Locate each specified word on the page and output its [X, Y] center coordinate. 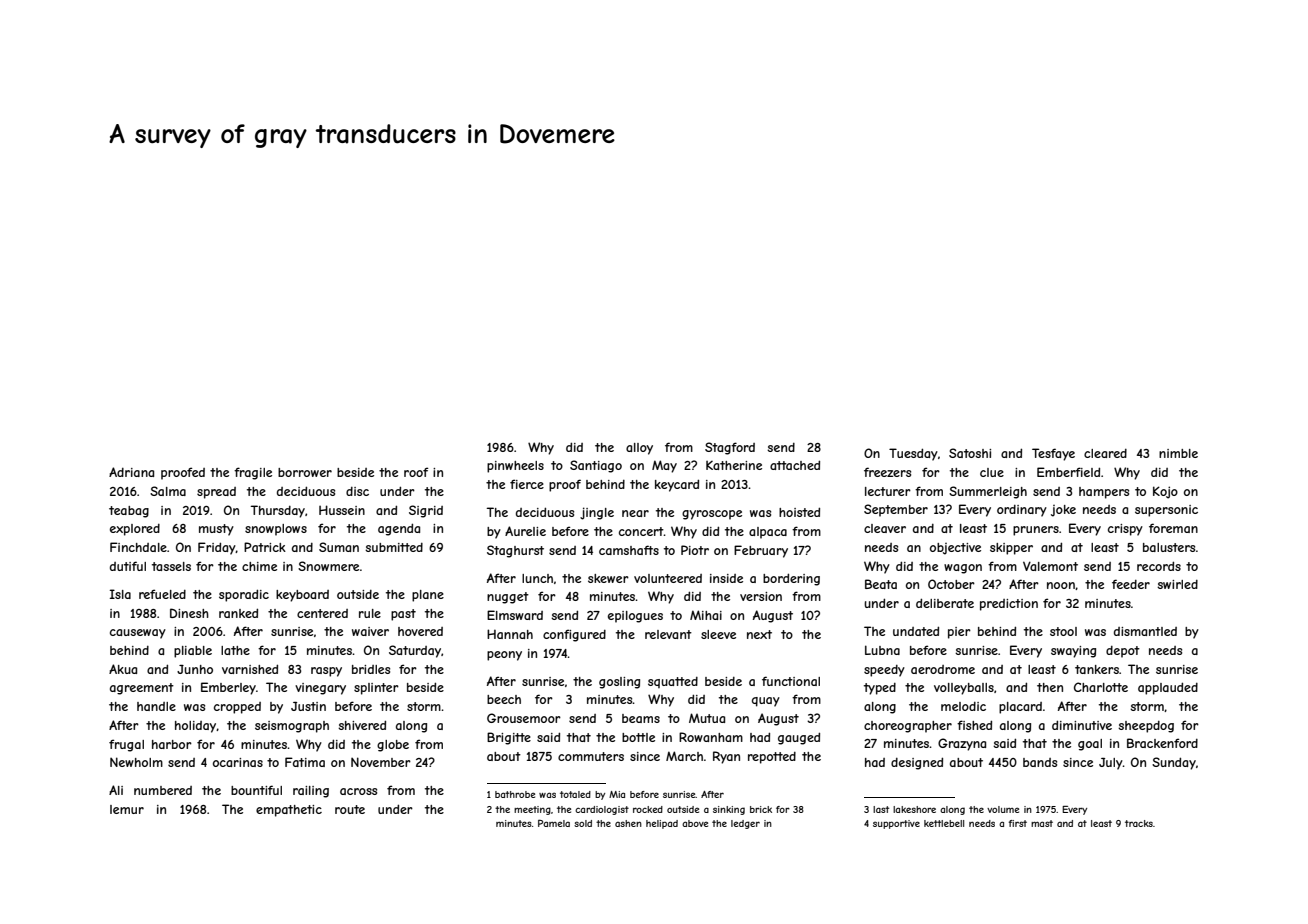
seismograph [292, 727]
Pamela [554, 823]
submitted [394, 547]
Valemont [1050, 566]
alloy [639, 449]
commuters [591, 756]
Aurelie [525, 531]
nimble [1178, 453]
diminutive [1082, 725]
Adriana [131, 472]
